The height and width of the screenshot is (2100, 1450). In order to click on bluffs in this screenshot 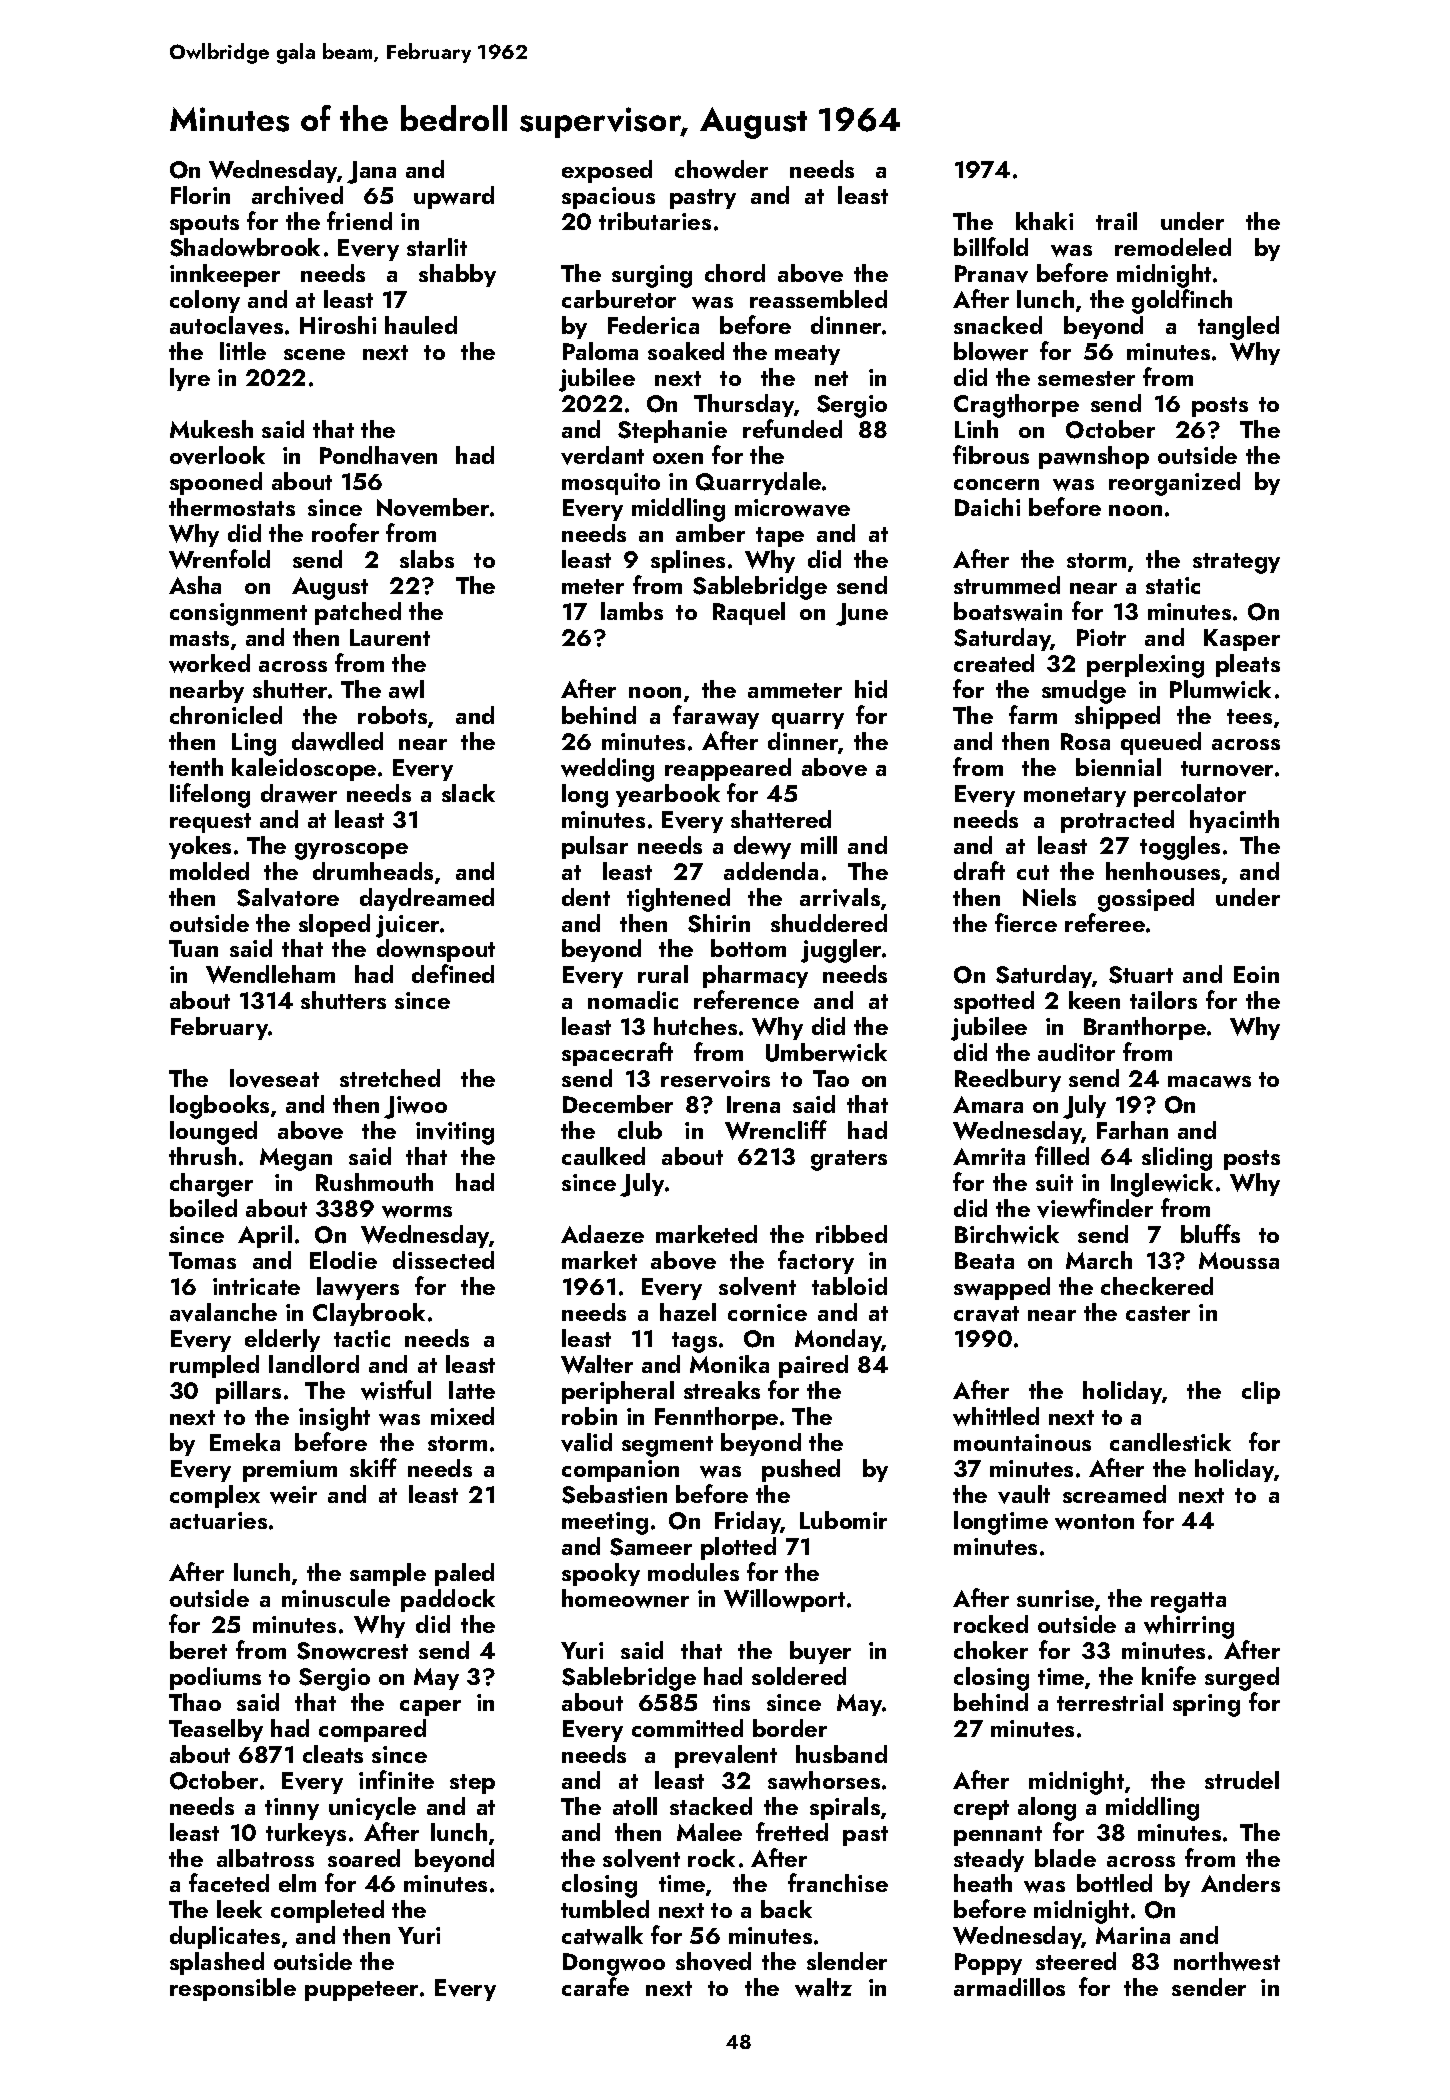, I will do `click(1210, 1233)`.
